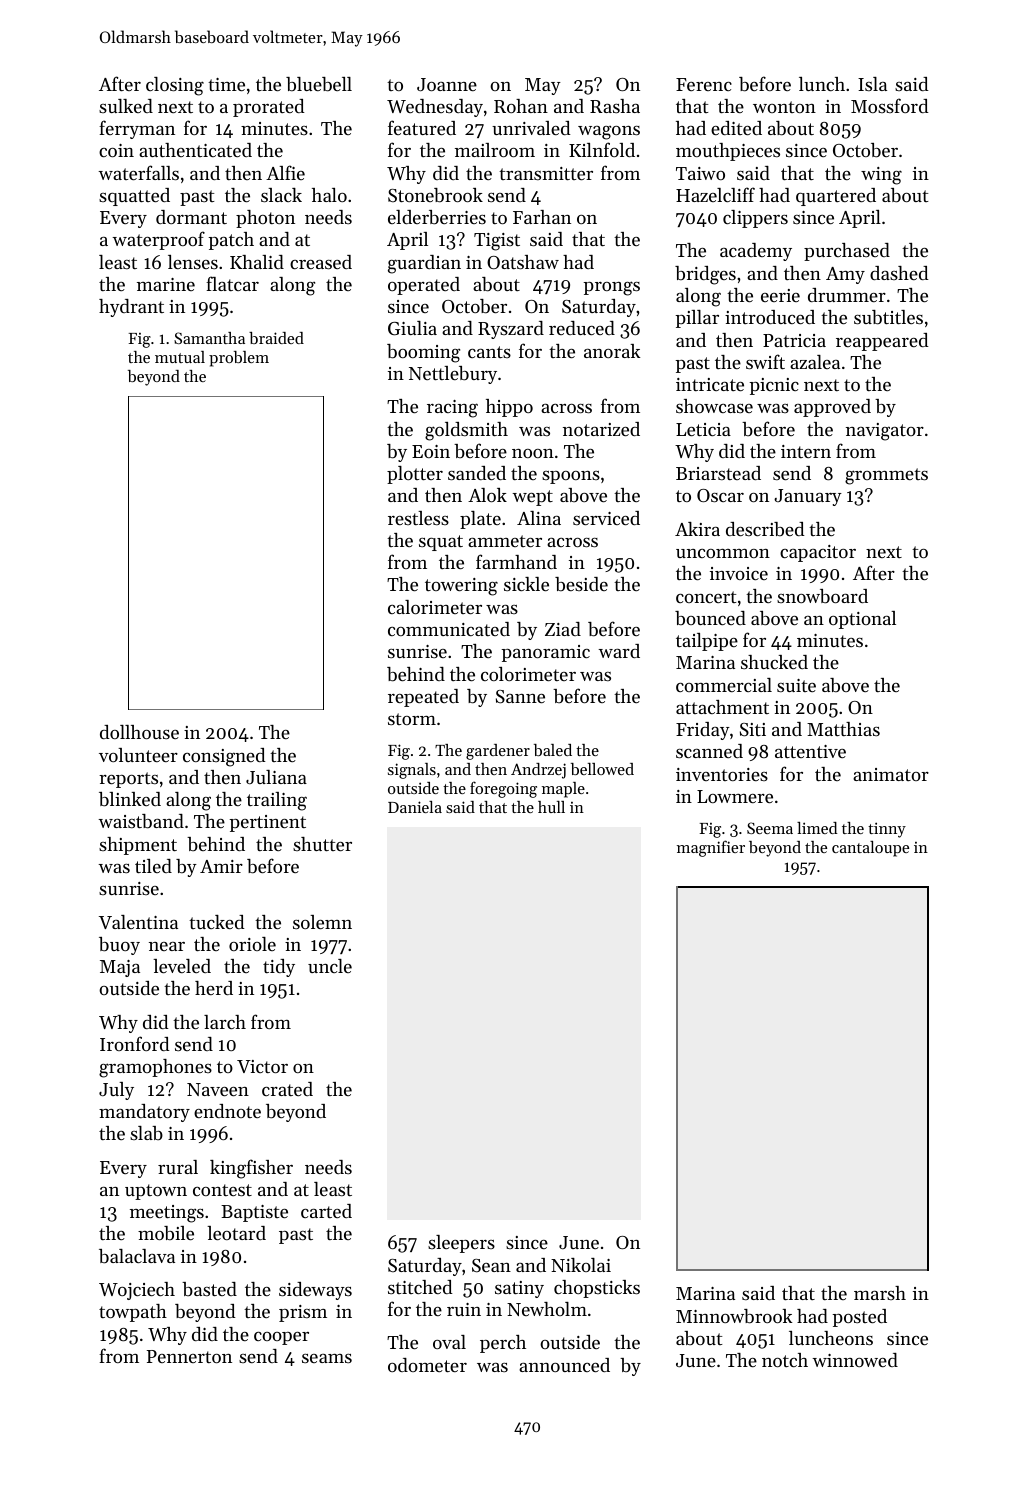 Image resolution: width=1028 pixels, height=1489 pixels. What do you see at coordinates (890, 105) in the screenshot?
I see `Mossford` at bounding box center [890, 105].
